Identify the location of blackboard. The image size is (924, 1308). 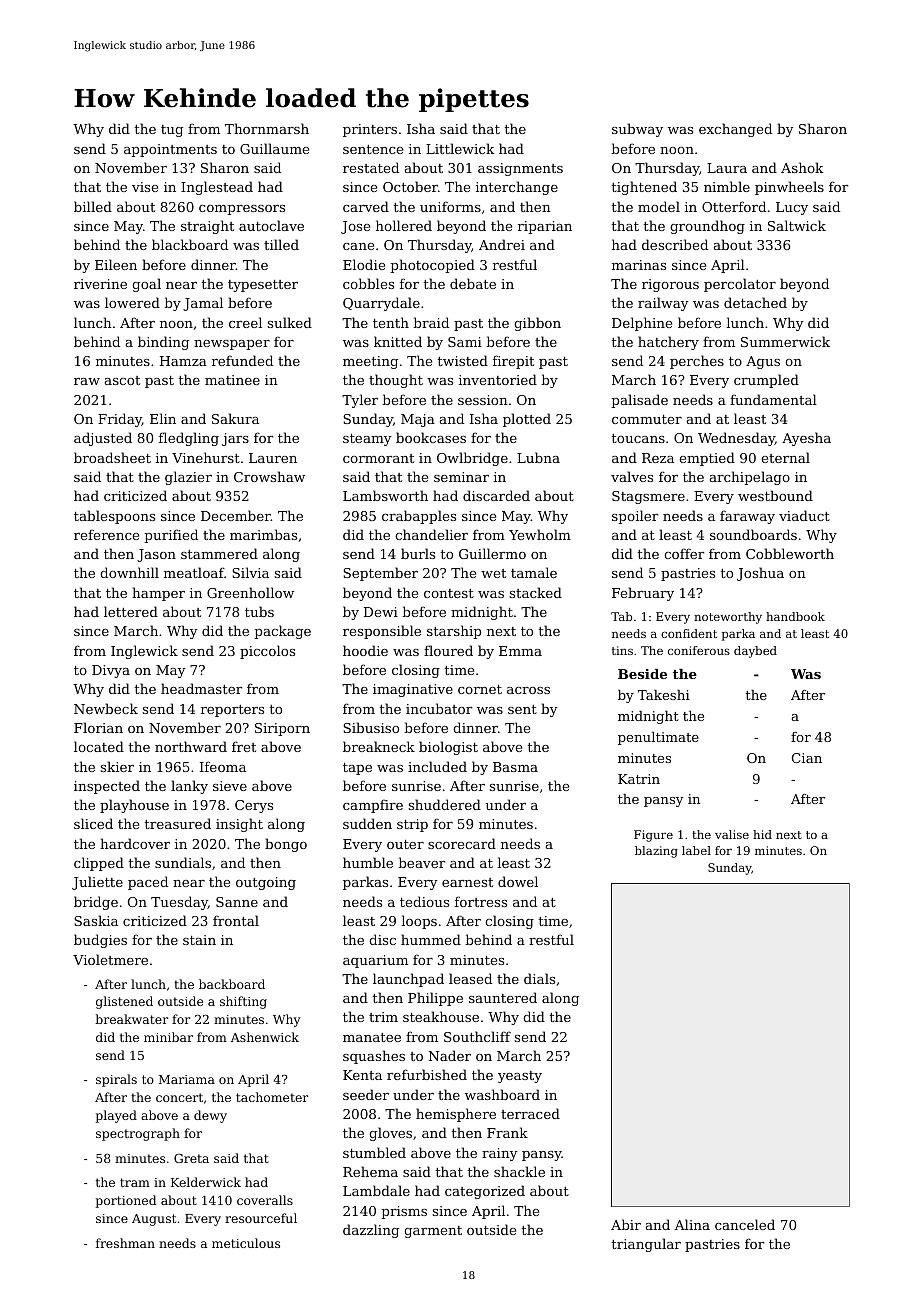
(190, 244).
